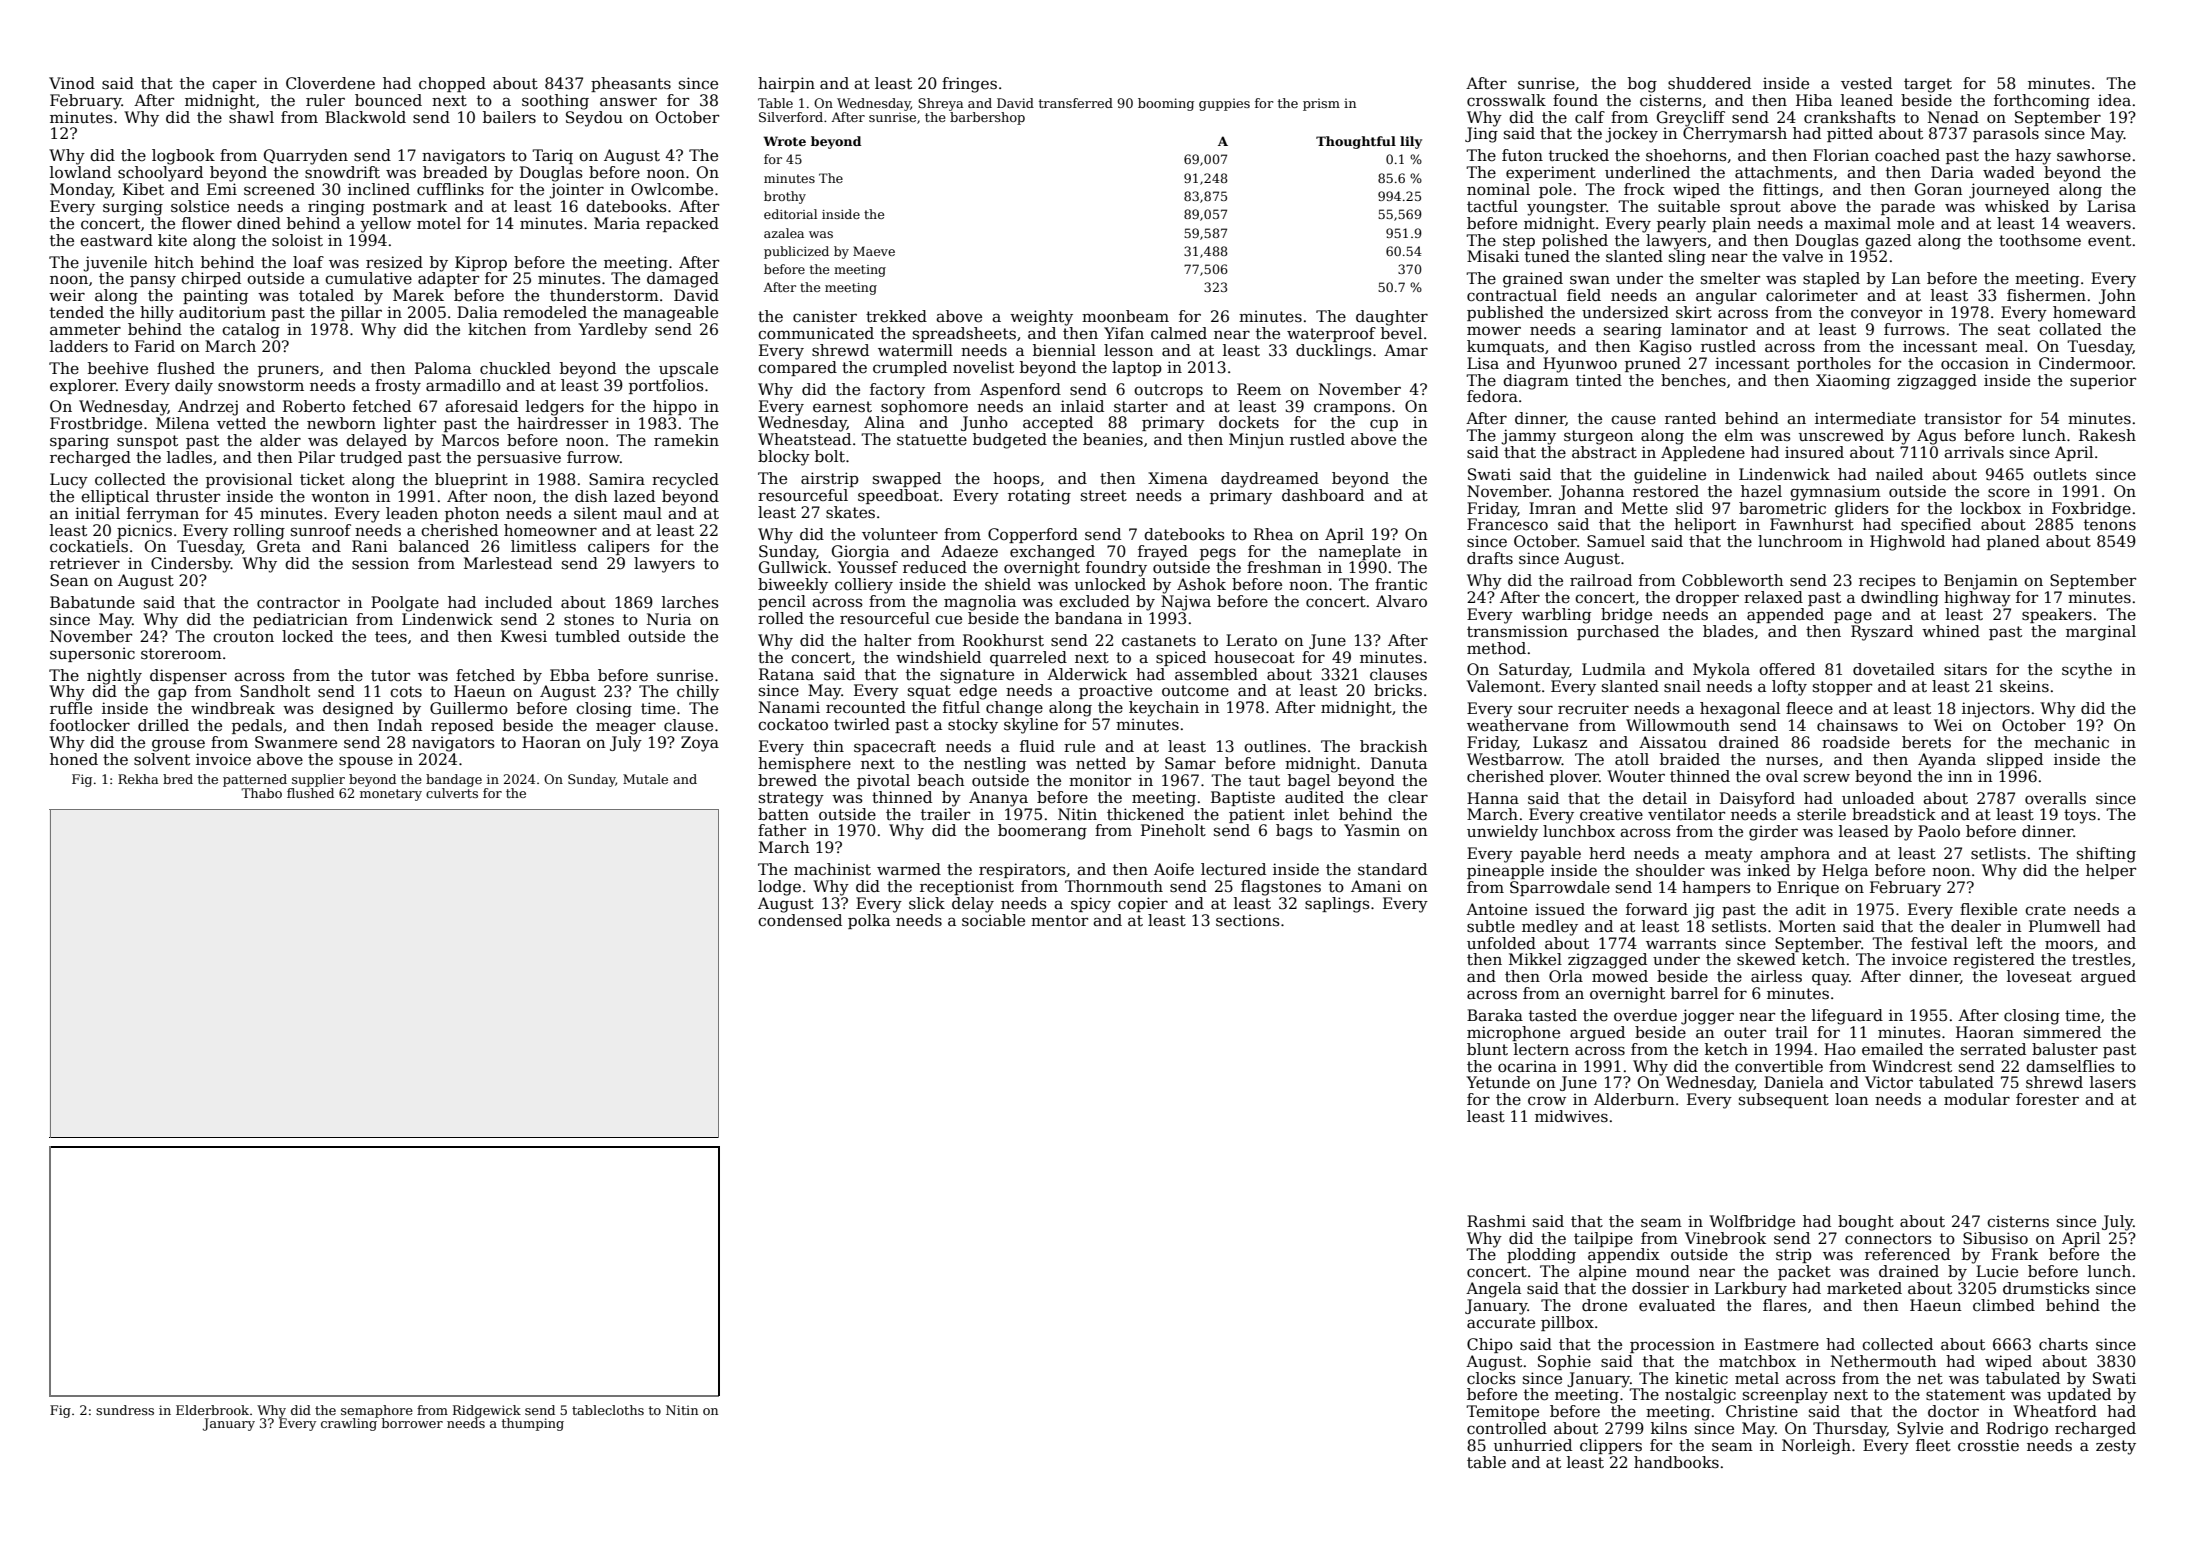 This screenshot has height=1546, width=2186. Describe the element at coordinates (533, 1424) in the screenshot. I see `thumping` at that location.
